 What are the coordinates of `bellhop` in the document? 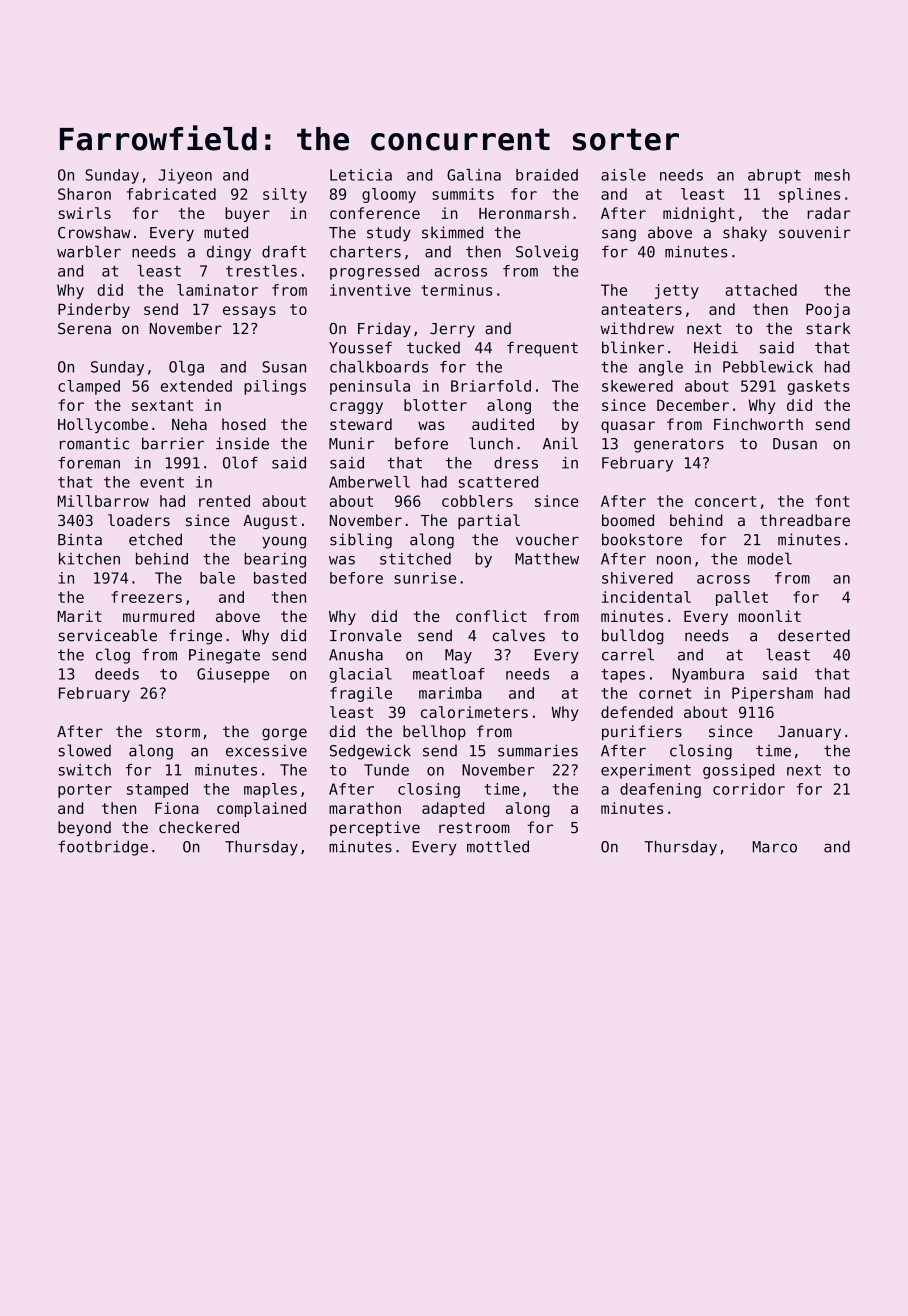 It's located at (434, 732).
